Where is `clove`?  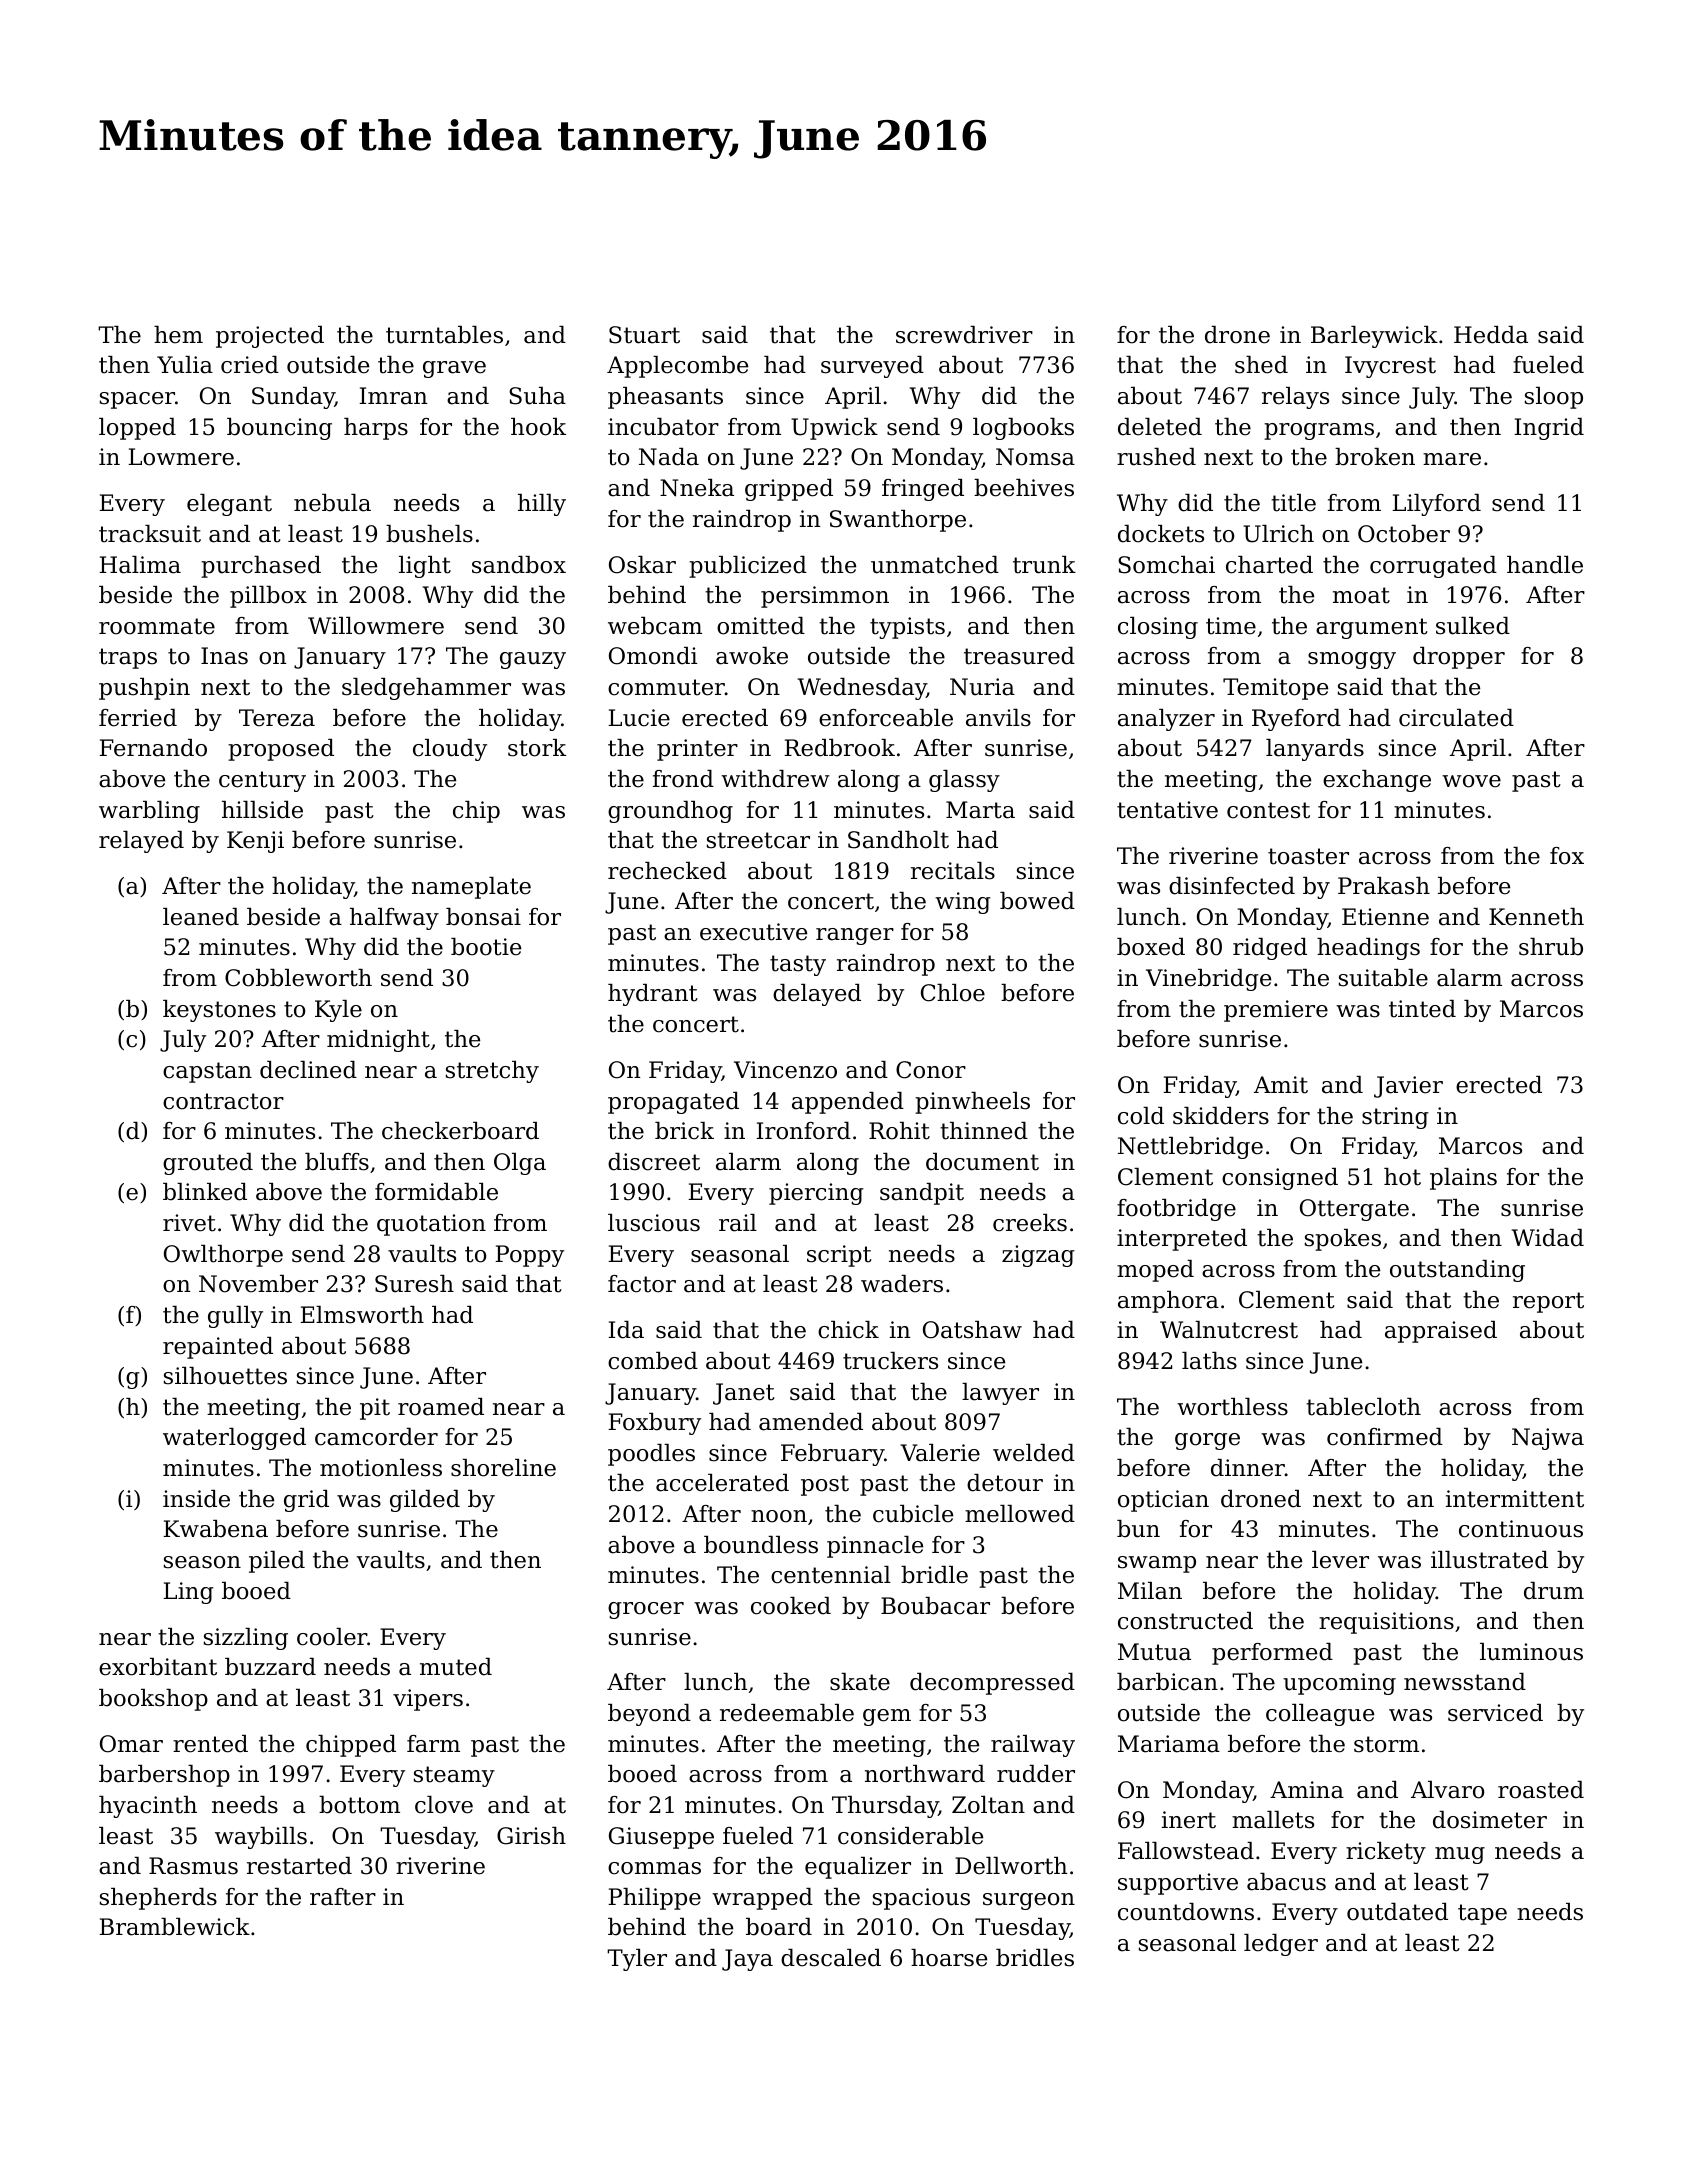
clove is located at coordinates (444, 1805).
